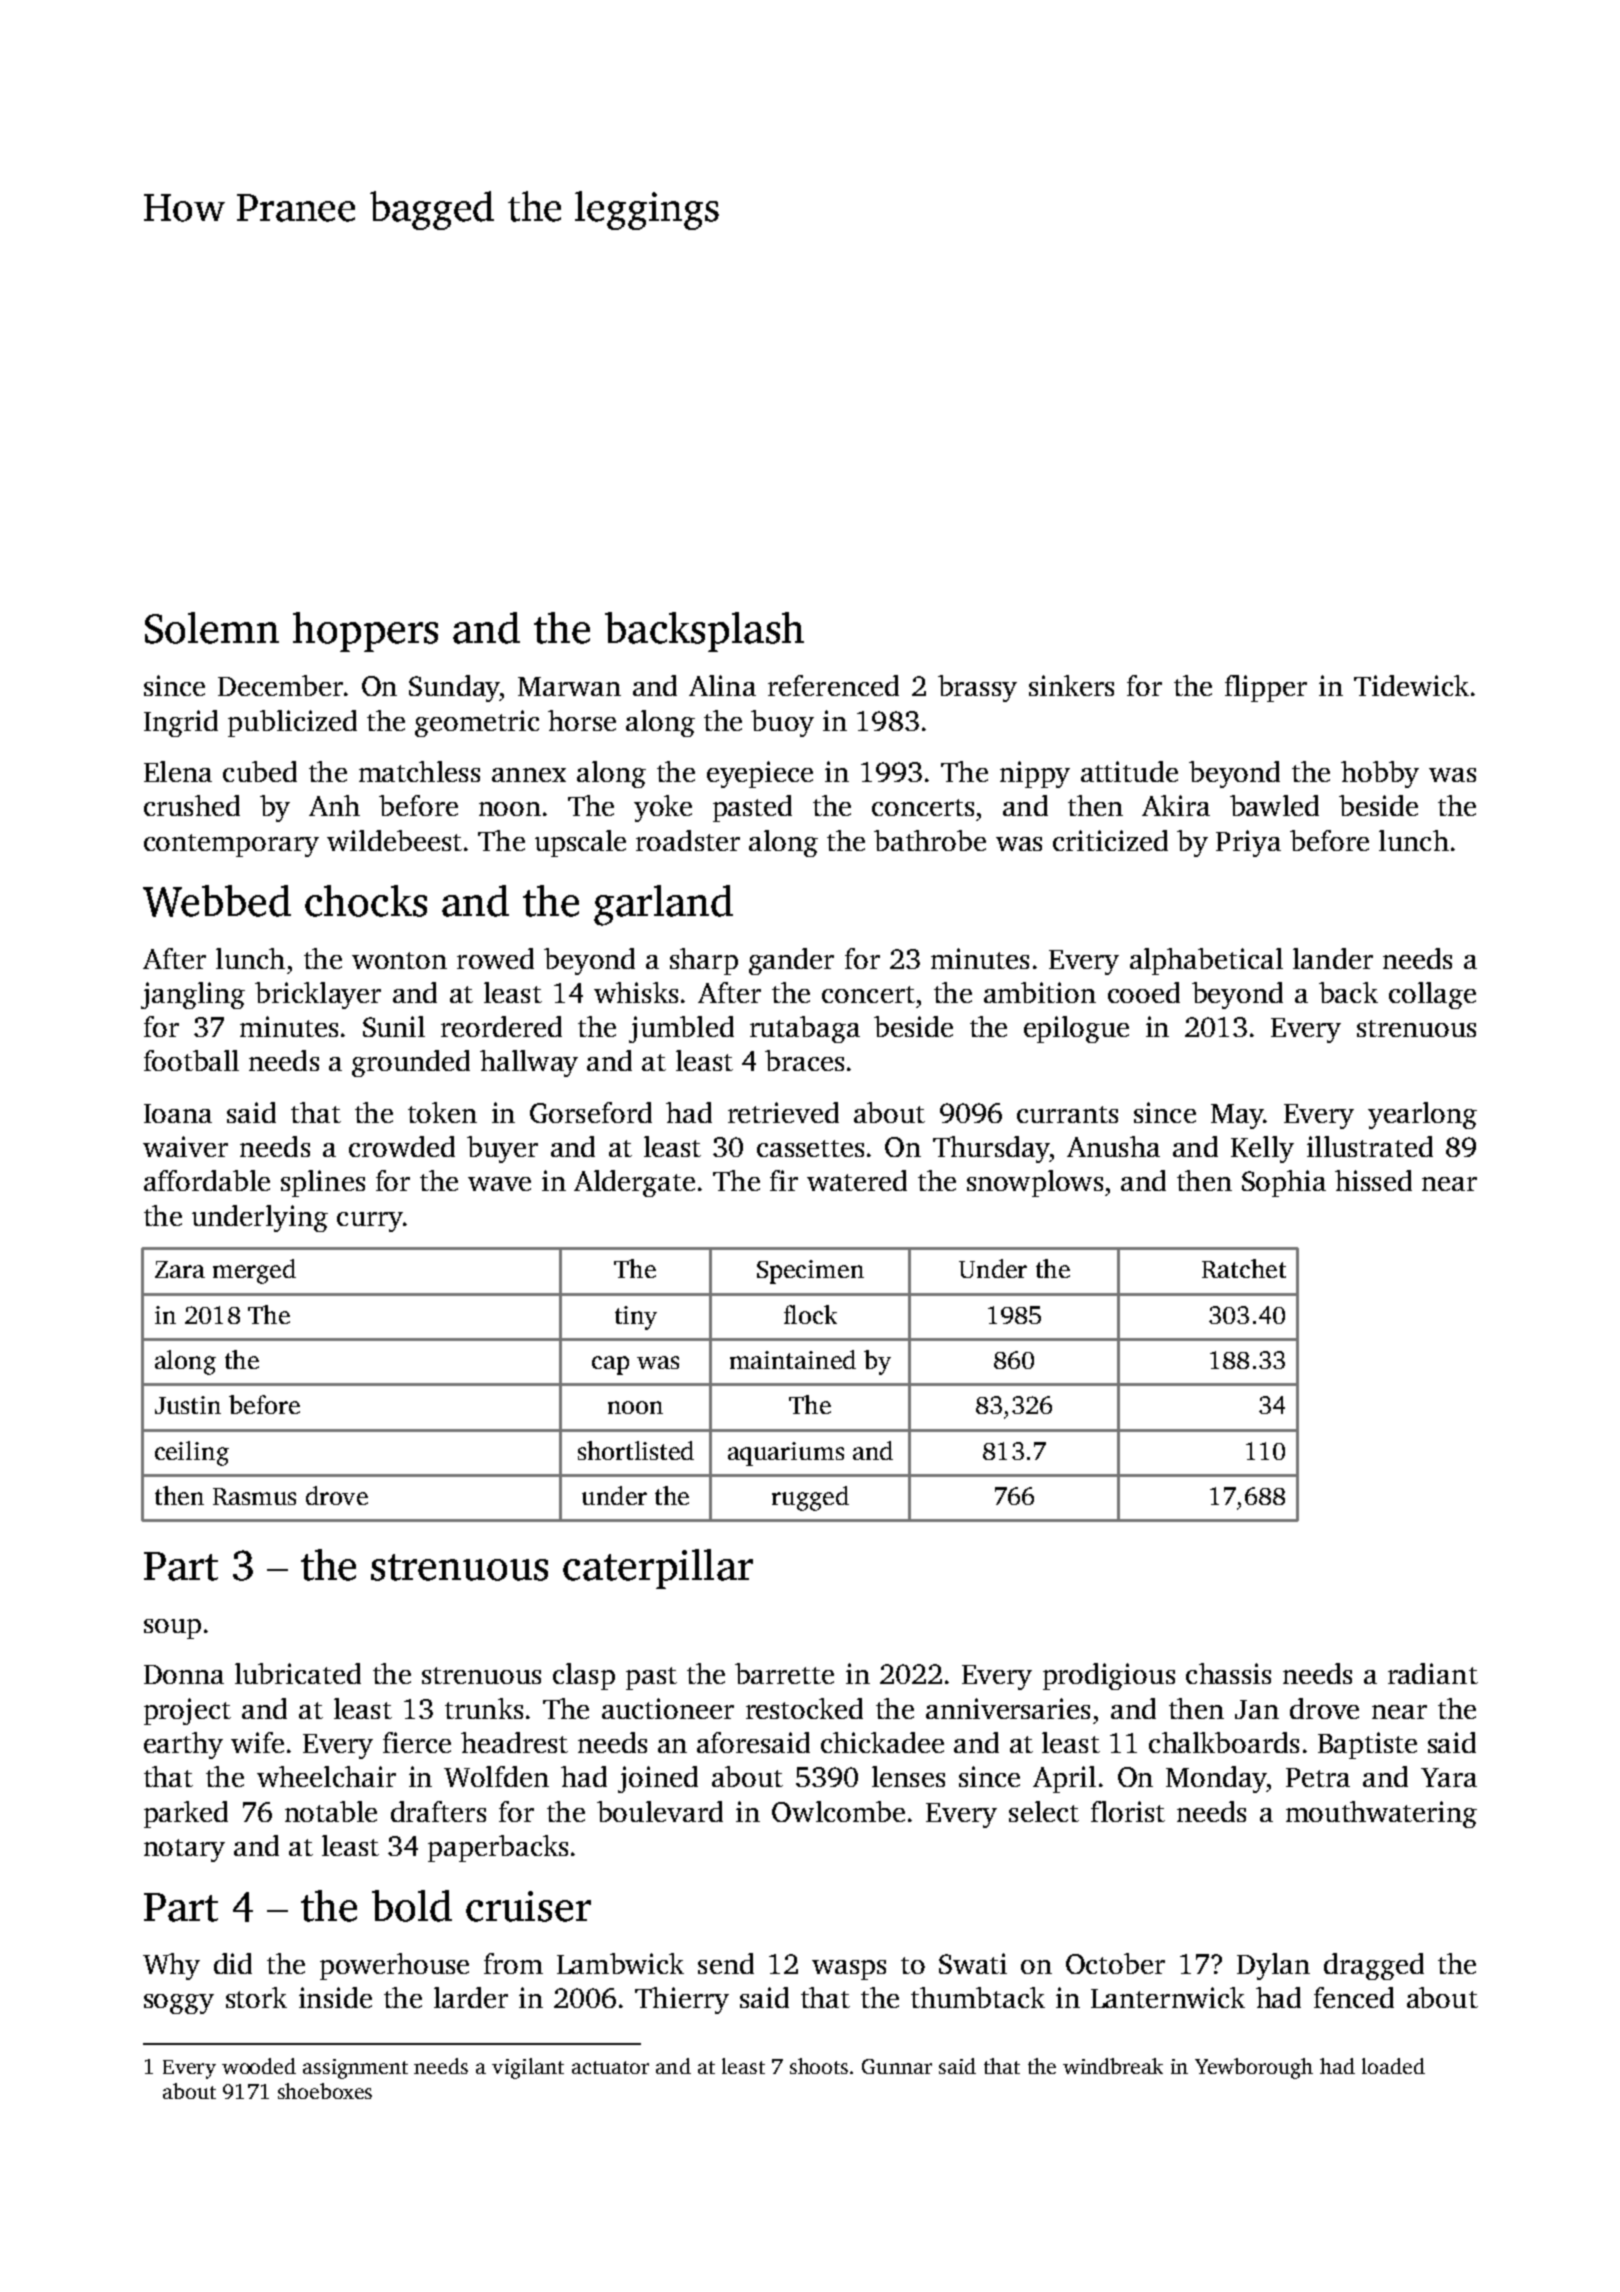 Image resolution: width=1620 pixels, height=2292 pixels. Describe the element at coordinates (365, 632) in the screenshot. I see `hoppers` at that location.
